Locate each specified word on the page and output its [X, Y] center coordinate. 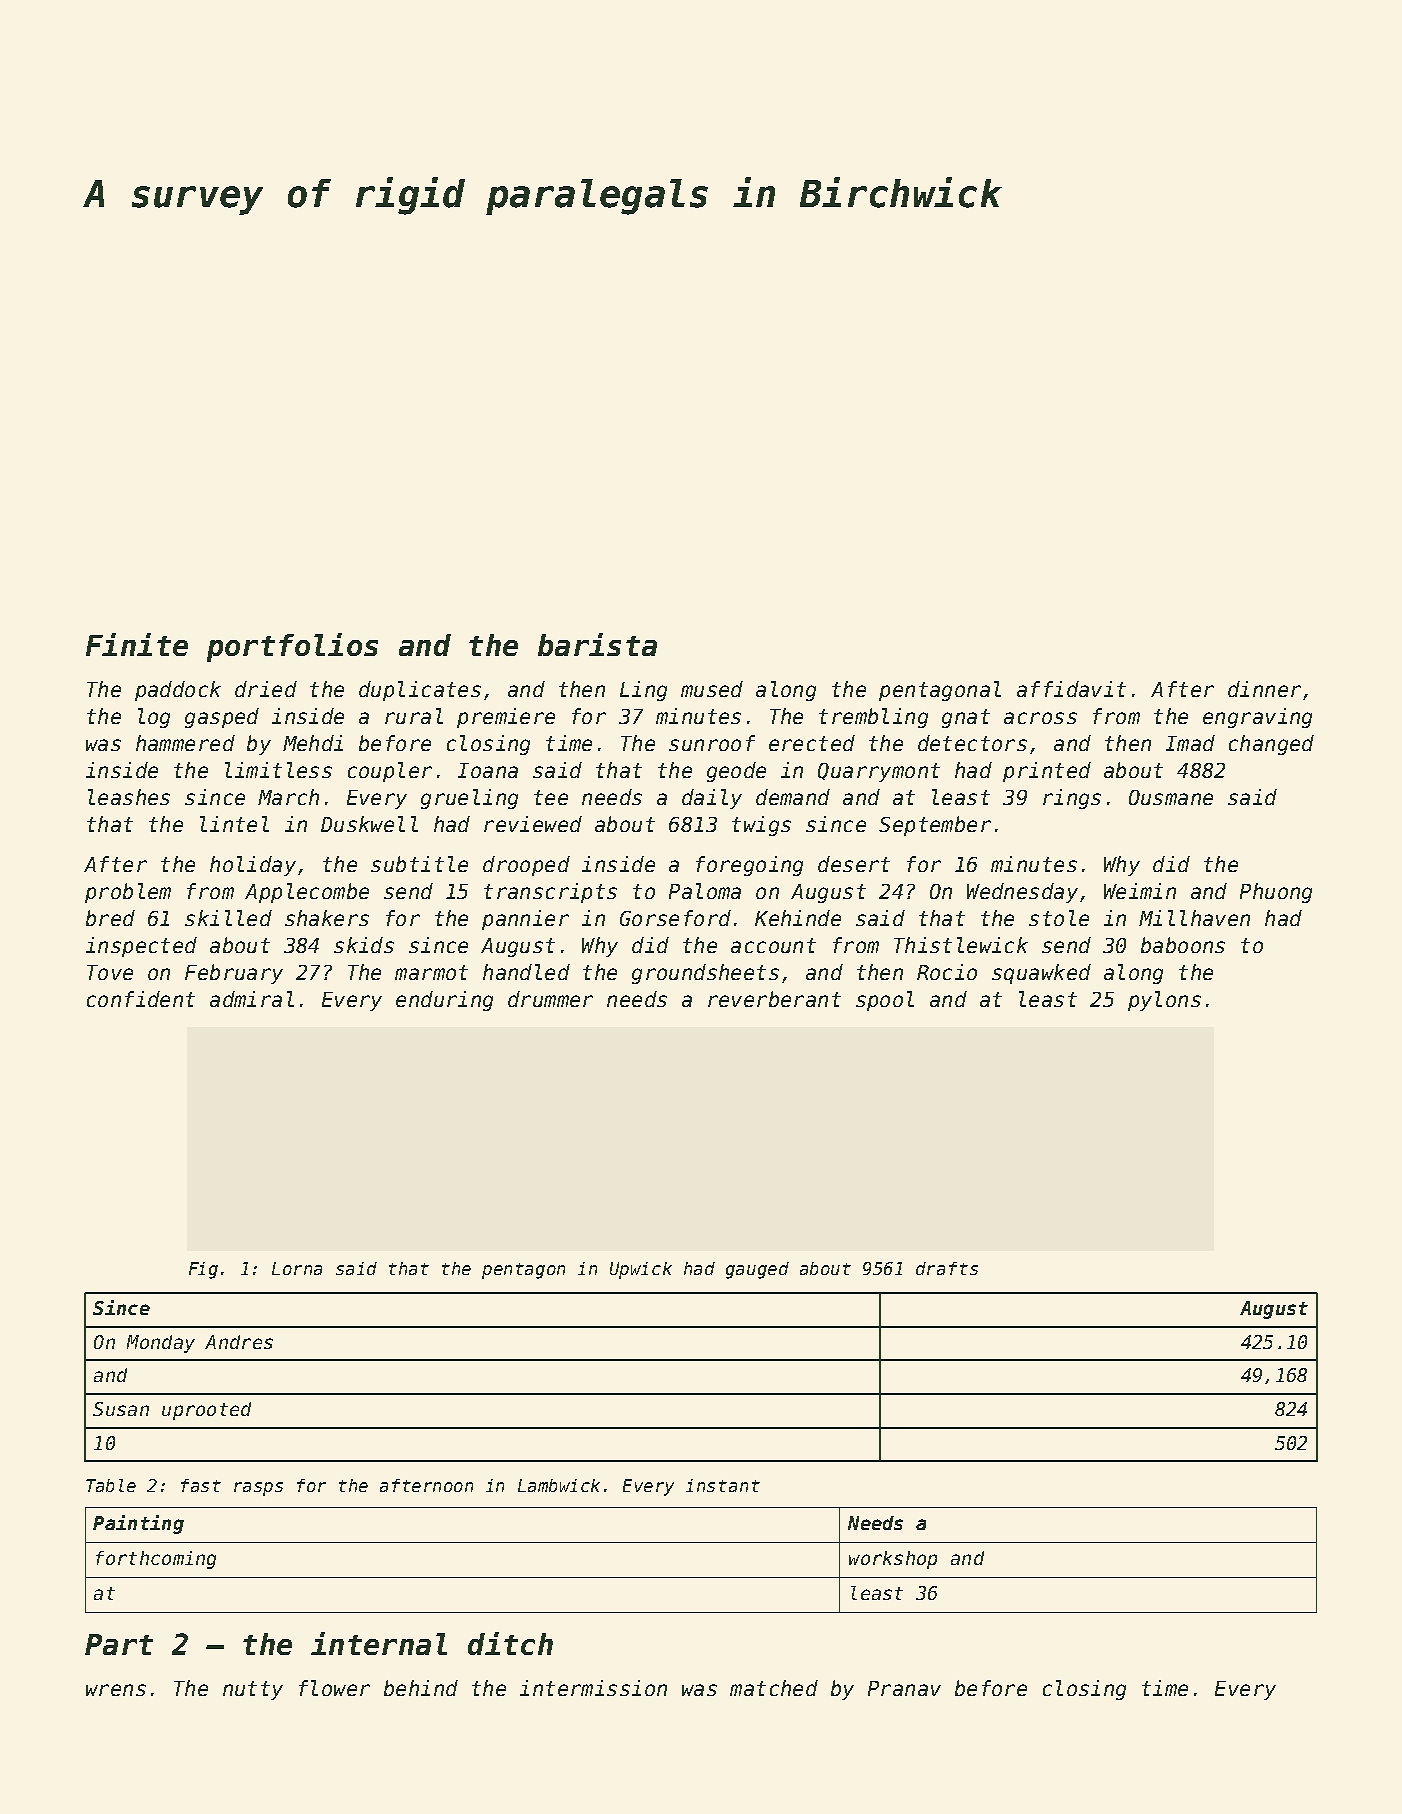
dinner [1264, 689]
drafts [947, 1268]
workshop [893, 1560]
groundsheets [705, 974]
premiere [506, 718]
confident [141, 999]
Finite [137, 644]
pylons [1164, 1001]
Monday [161, 1344]
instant [723, 1485]
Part [119, 1644]
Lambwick [559, 1485]
